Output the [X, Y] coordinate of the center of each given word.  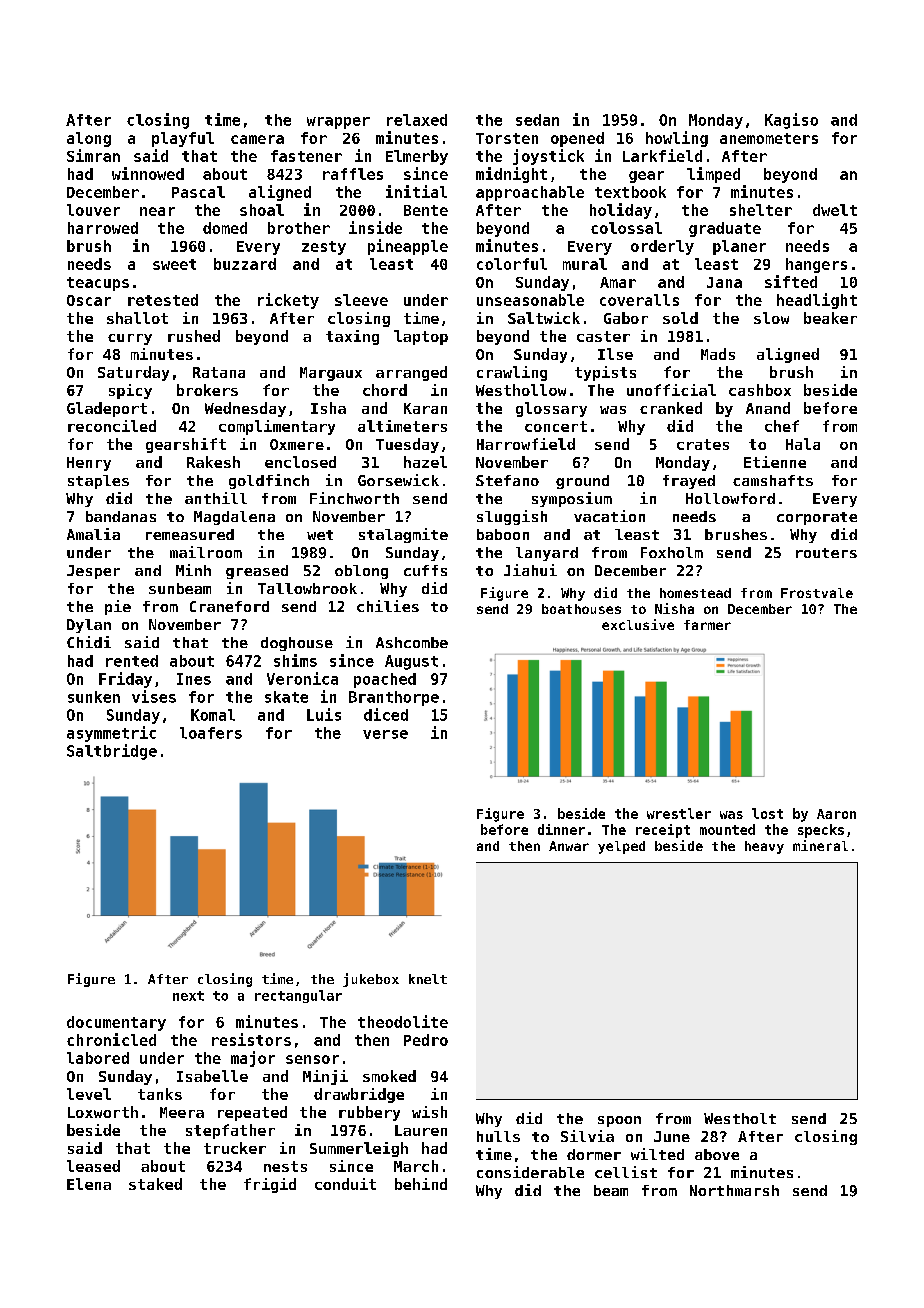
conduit [345, 1184]
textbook [630, 192]
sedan [537, 120]
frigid [270, 1185]
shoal [262, 210]
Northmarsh [734, 1190]
